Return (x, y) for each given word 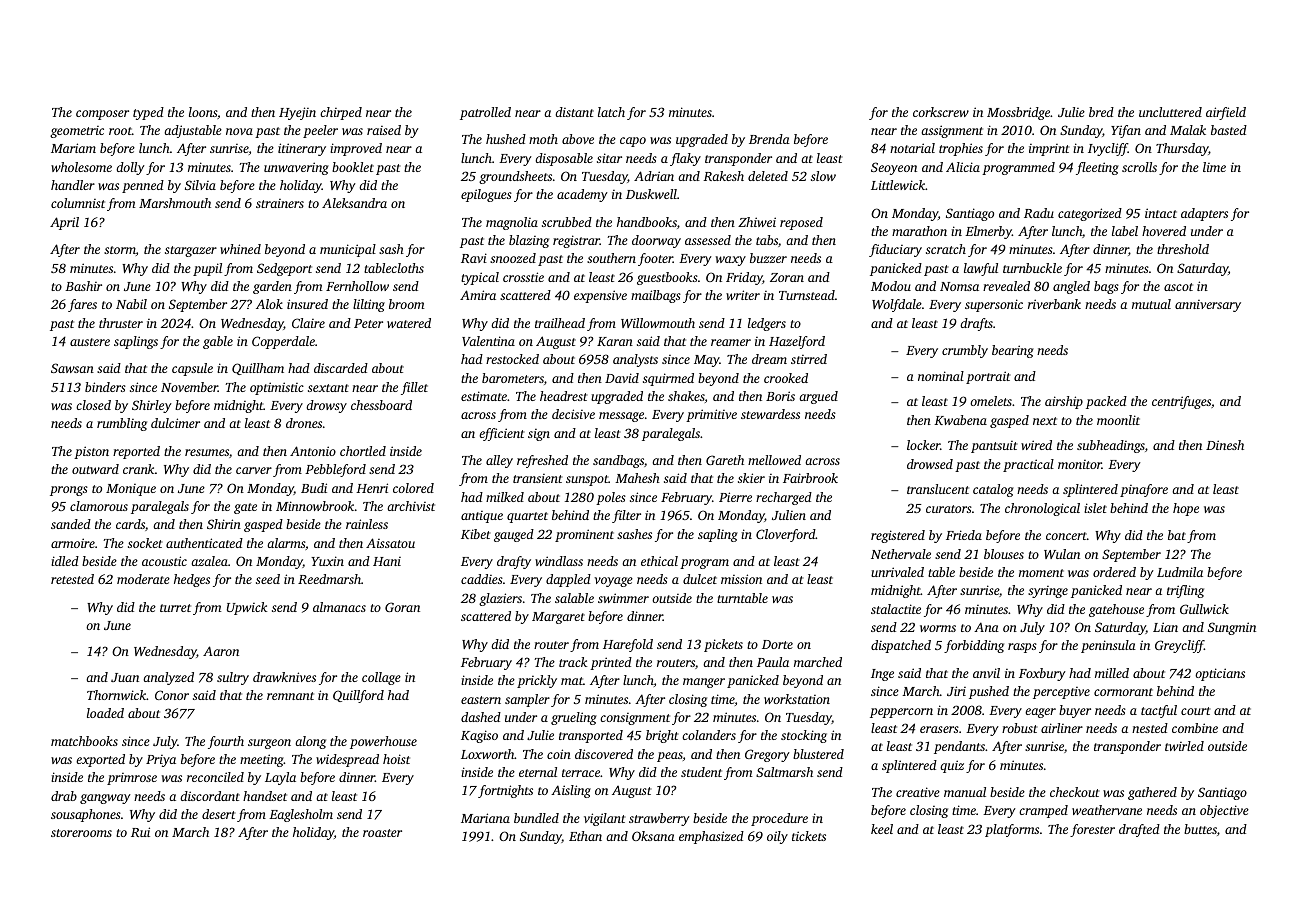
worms (938, 628)
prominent (584, 535)
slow (823, 176)
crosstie (523, 277)
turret (175, 608)
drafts (976, 324)
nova (239, 131)
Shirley (152, 406)
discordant (210, 796)
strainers (280, 203)
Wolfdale (897, 305)
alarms (286, 543)
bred (1101, 112)
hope (1186, 509)
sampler (527, 700)
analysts (635, 360)
